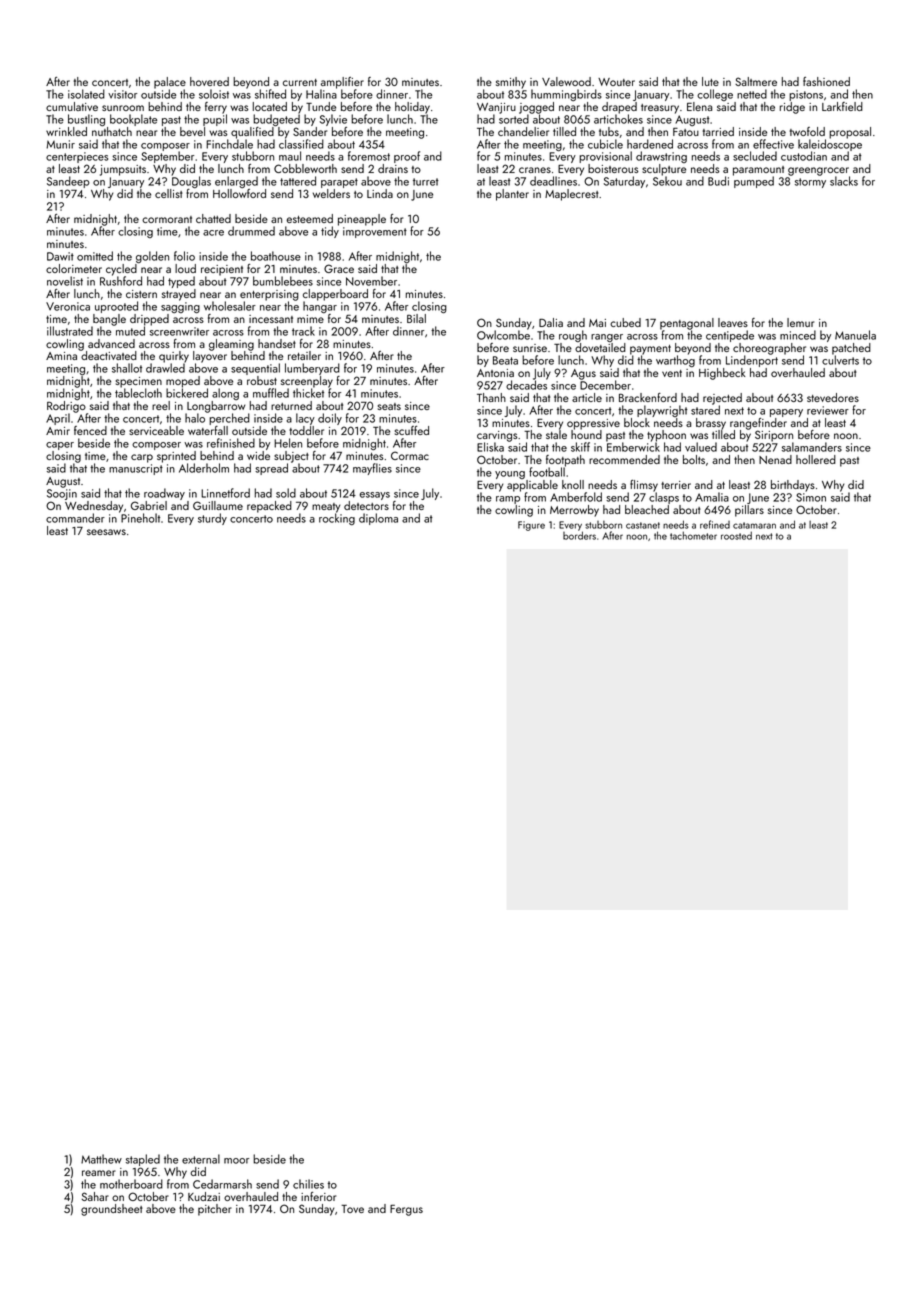  I want to click on amplifier, so click(342, 83).
